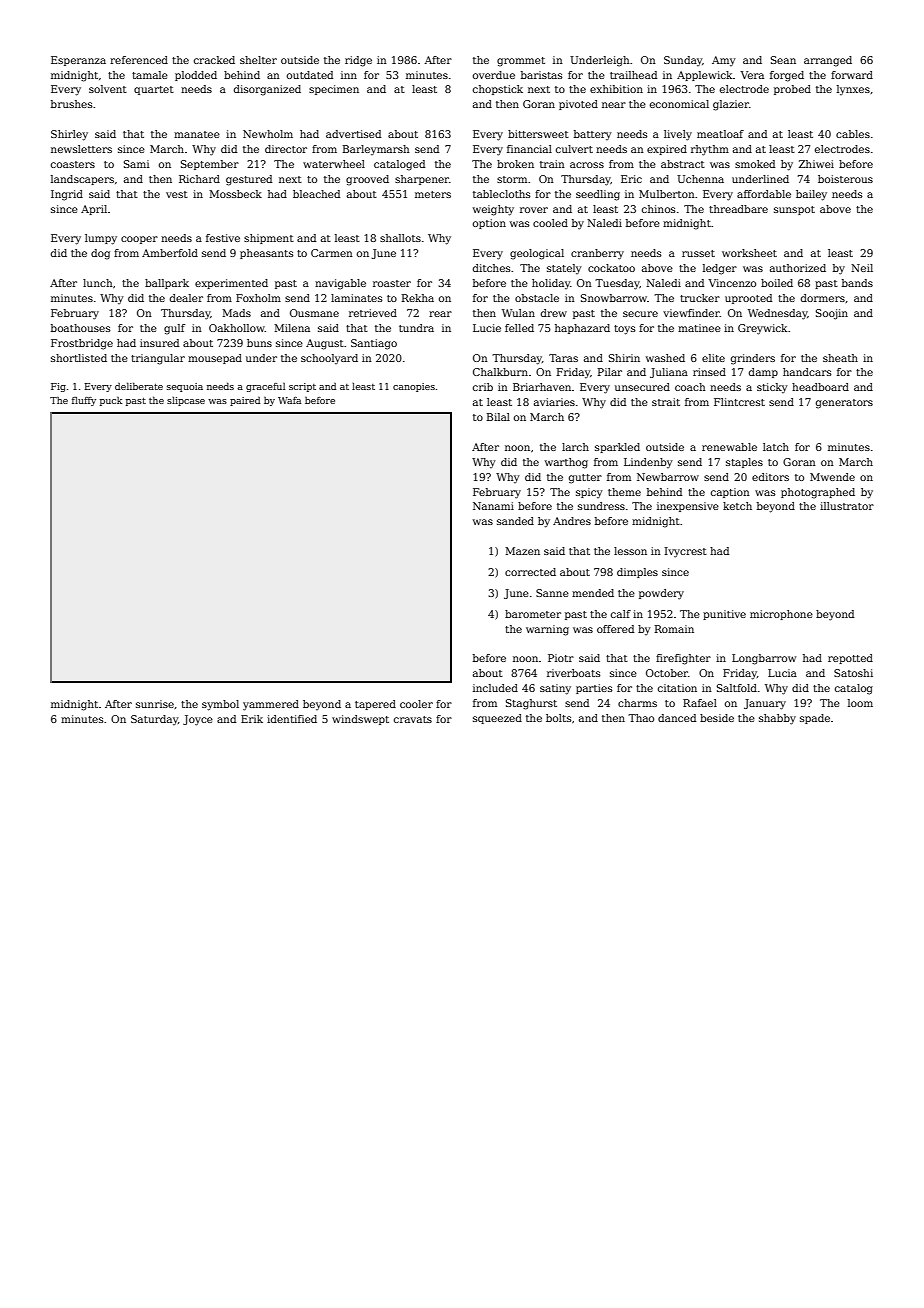 Image resolution: width=924 pixels, height=1308 pixels. Describe the element at coordinates (521, 62) in the page. I see `grommet` at that location.
